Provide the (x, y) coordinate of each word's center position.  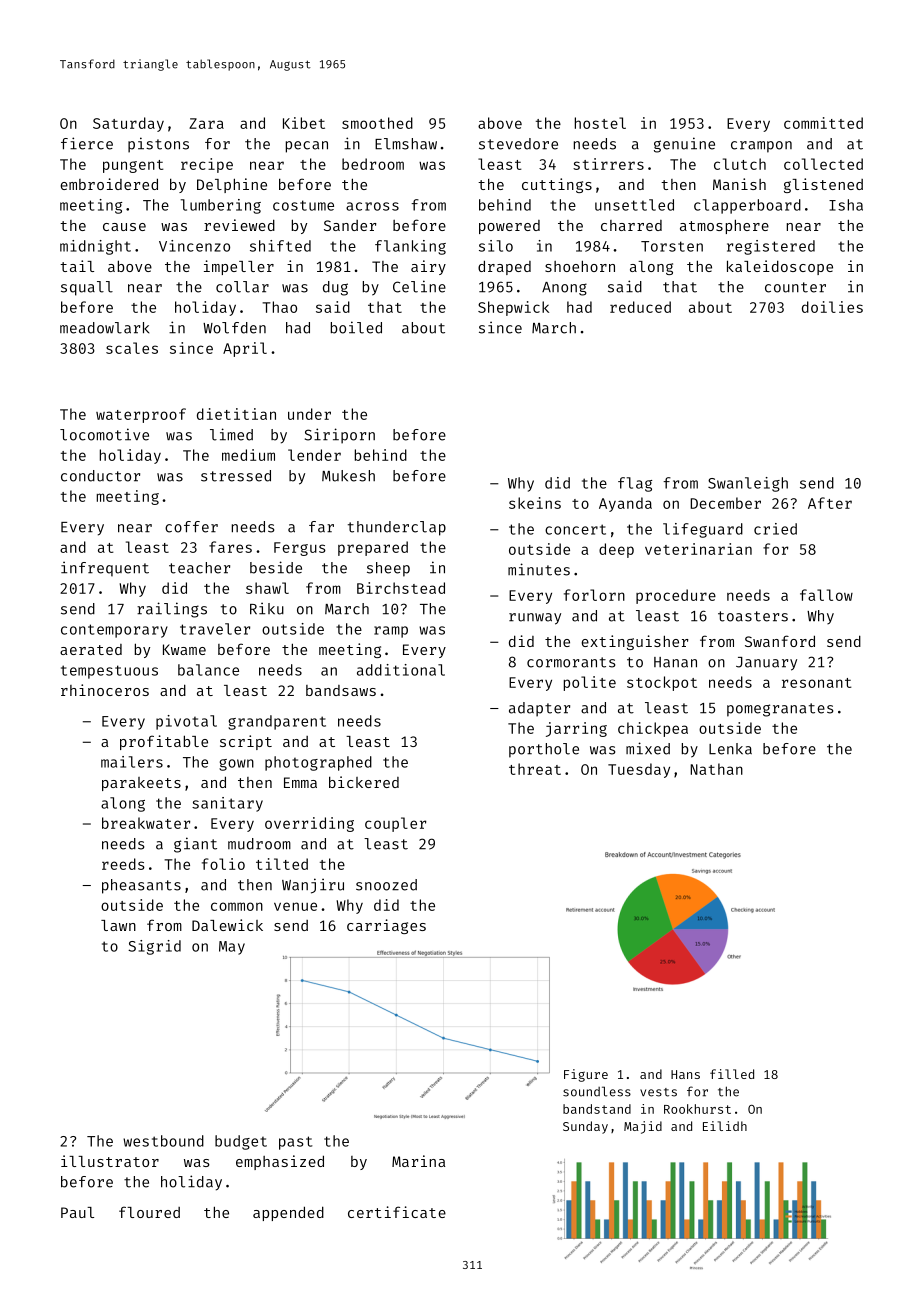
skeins (535, 503)
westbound (163, 1141)
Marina (418, 1161)
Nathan (716, 769)
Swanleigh (748, 484)
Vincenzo (194, 246)
